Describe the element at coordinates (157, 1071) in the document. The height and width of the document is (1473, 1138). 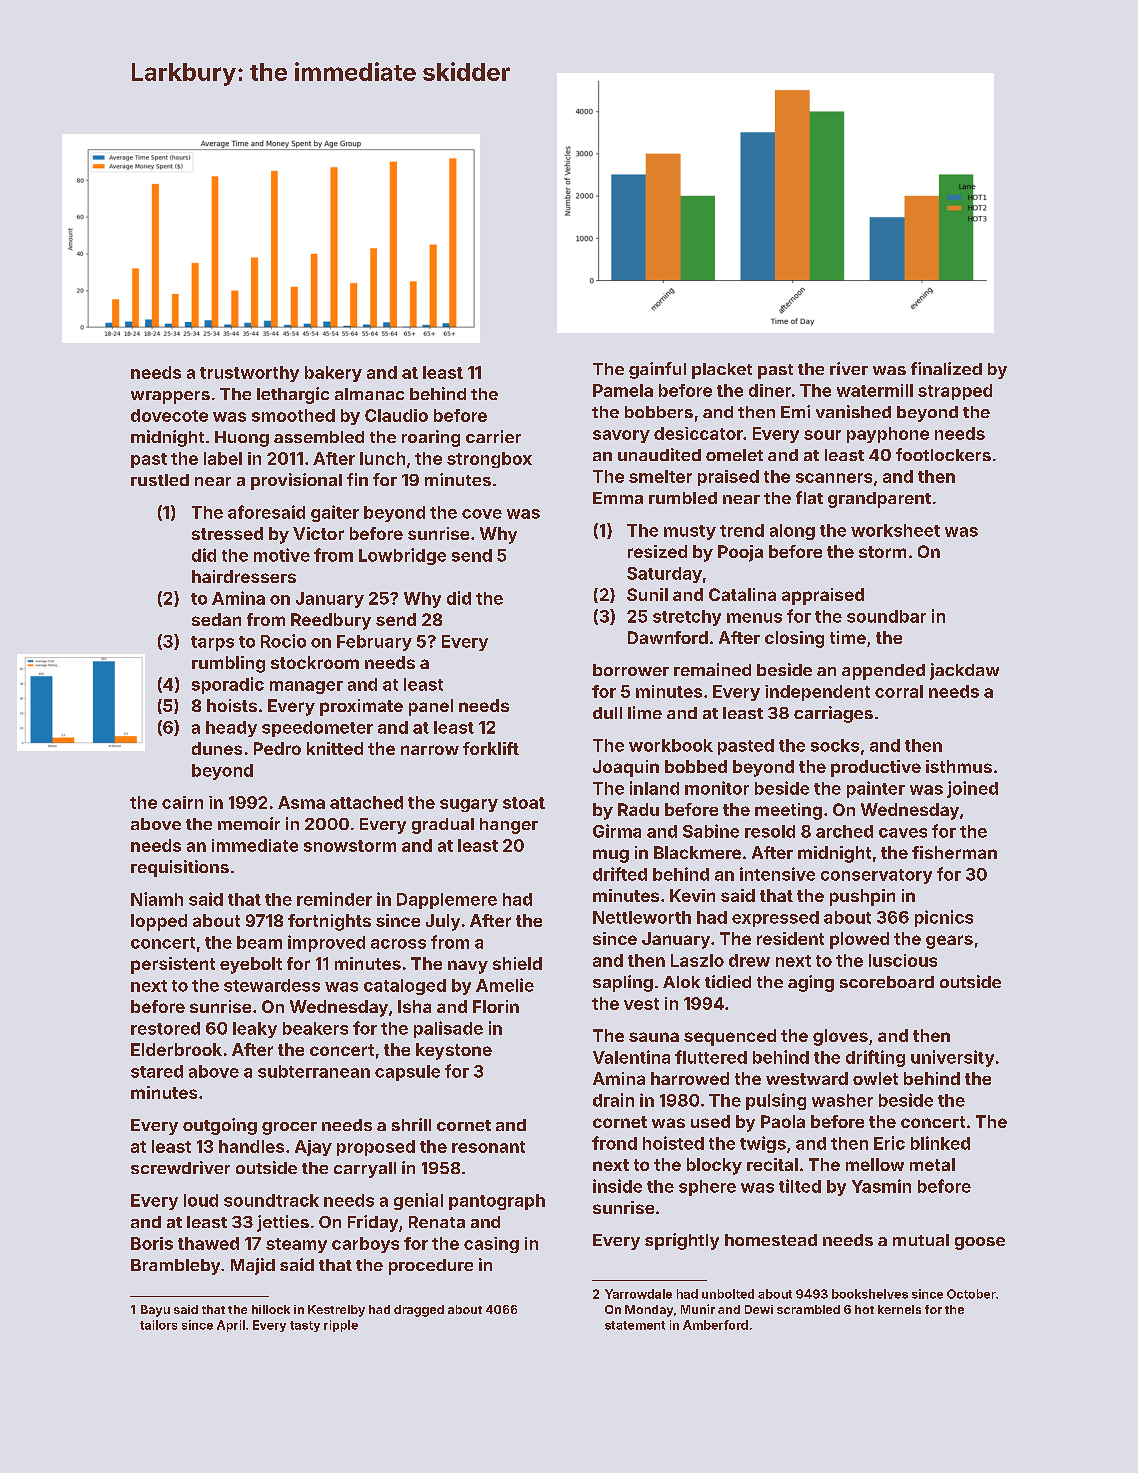
I see `stared` at that location.
